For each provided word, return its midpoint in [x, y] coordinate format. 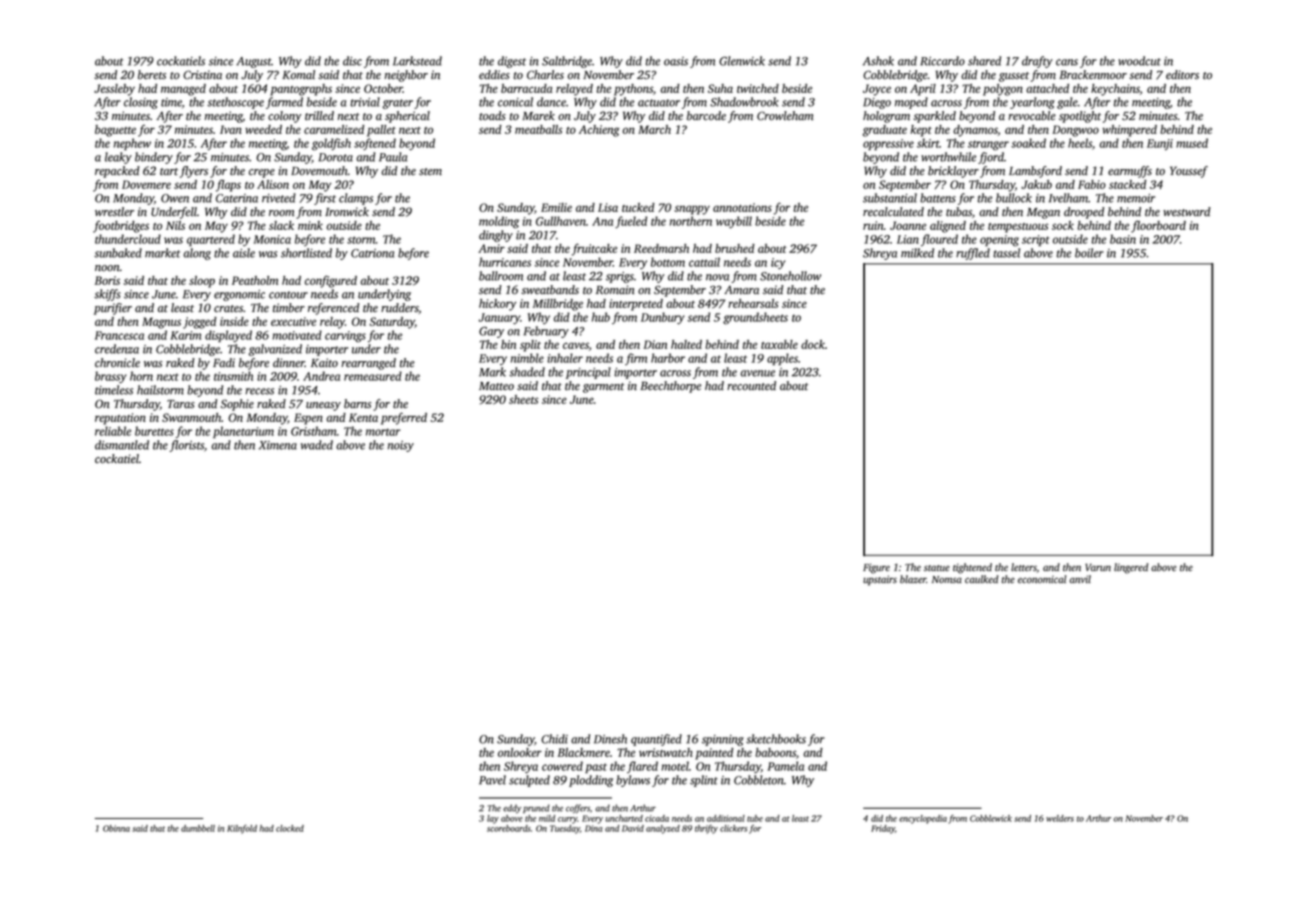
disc [352, 61]
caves [576, 345]
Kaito [324, 363]
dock [813, 344]
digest [512, 62]
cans [1067, 62]
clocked [290, 828]
